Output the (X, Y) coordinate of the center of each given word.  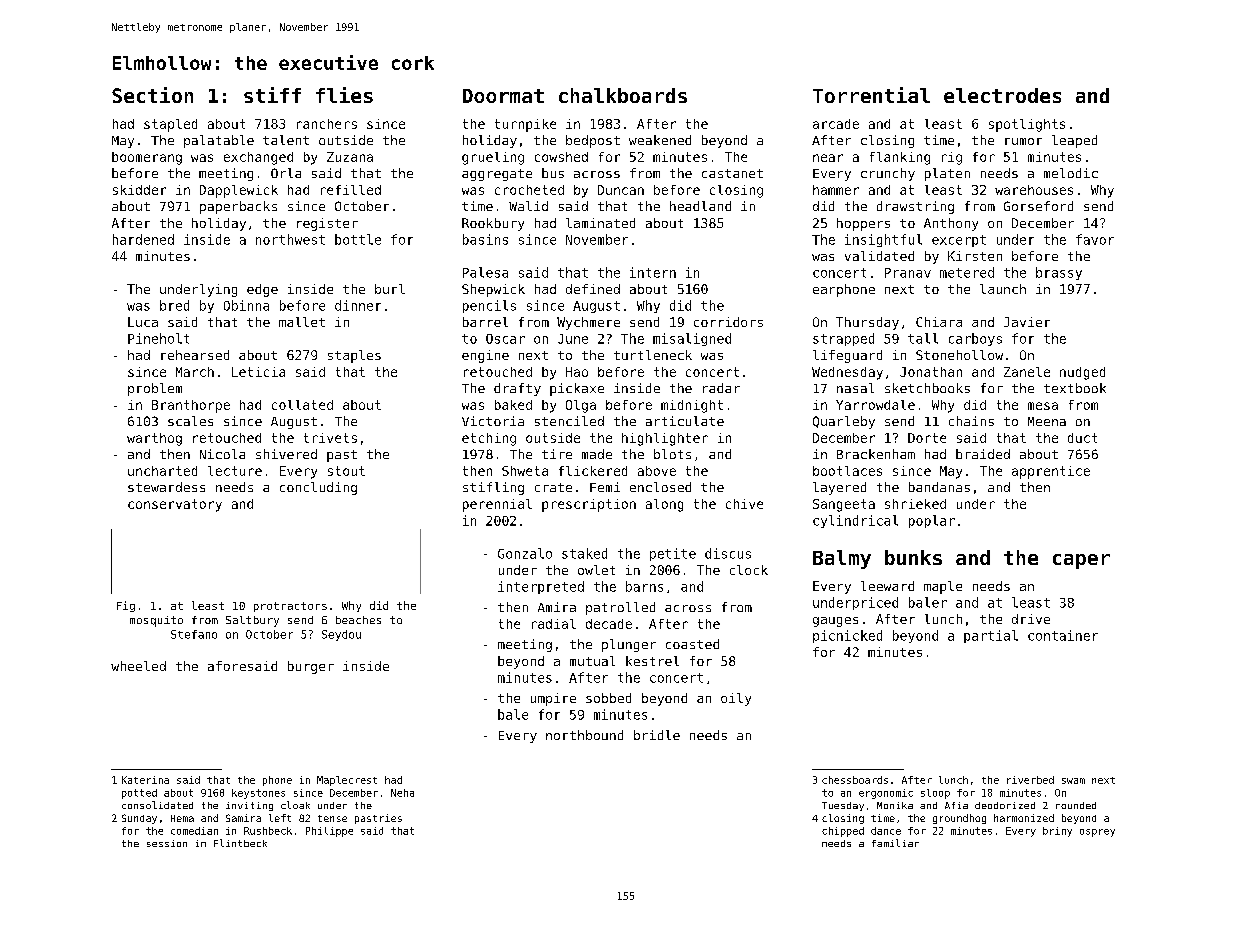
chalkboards (623, 95)
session (167, 843)
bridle (657, 735)
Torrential (871, 95)
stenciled (569, 421)
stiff (272, 95)
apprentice (1051, 472)
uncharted (162, 471)
